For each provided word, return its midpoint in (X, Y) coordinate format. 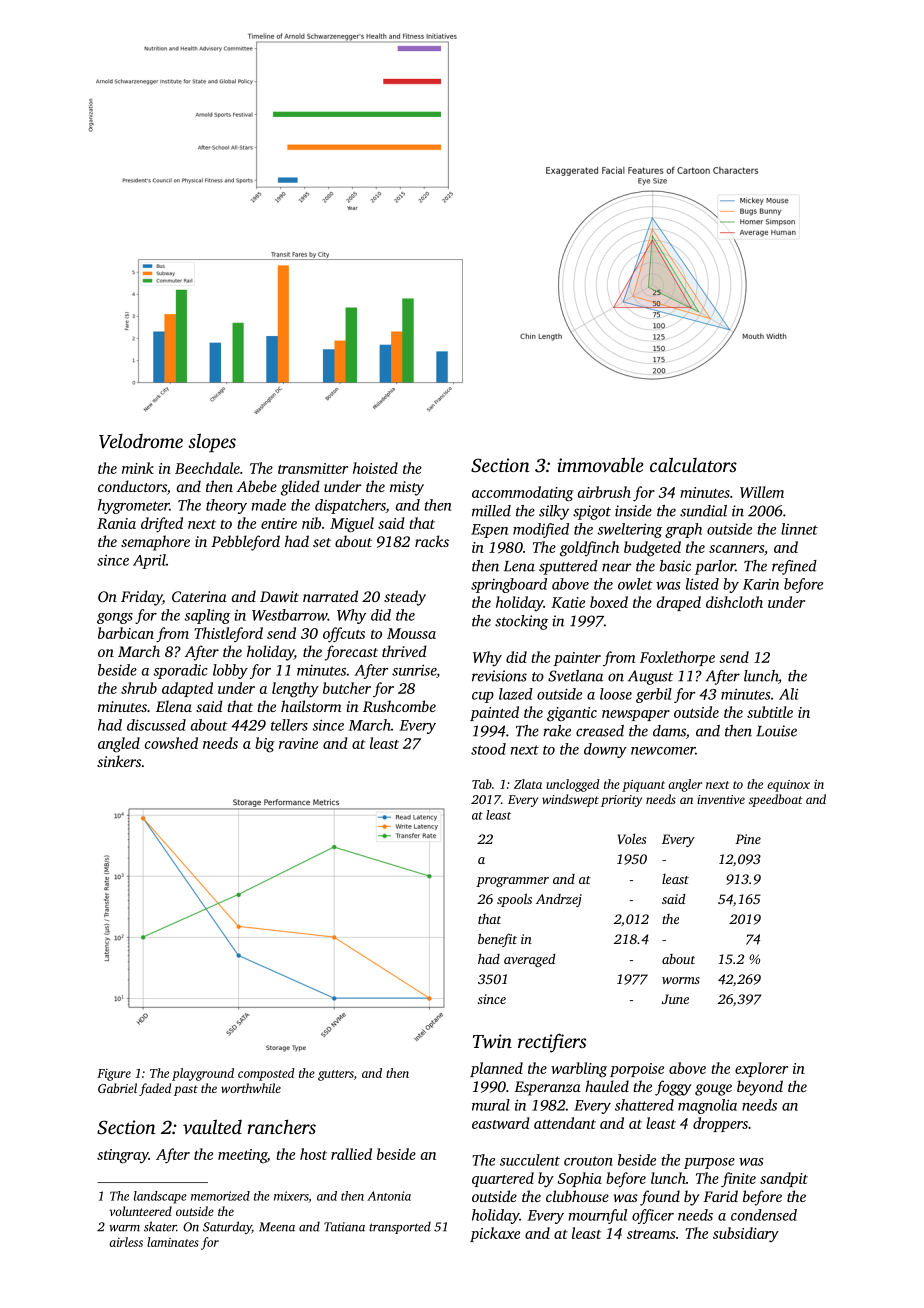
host (313, 1154)
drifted (162, 525)
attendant (565, 1123)
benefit (497, 940)
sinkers (119, 761)
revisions (499, 676)
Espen (489, 531)
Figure (114, 1075)
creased (600, 731)
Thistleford (228, 634)
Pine (748, 839)
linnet (799, 529)
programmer (512, 882)
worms (681, 980)
